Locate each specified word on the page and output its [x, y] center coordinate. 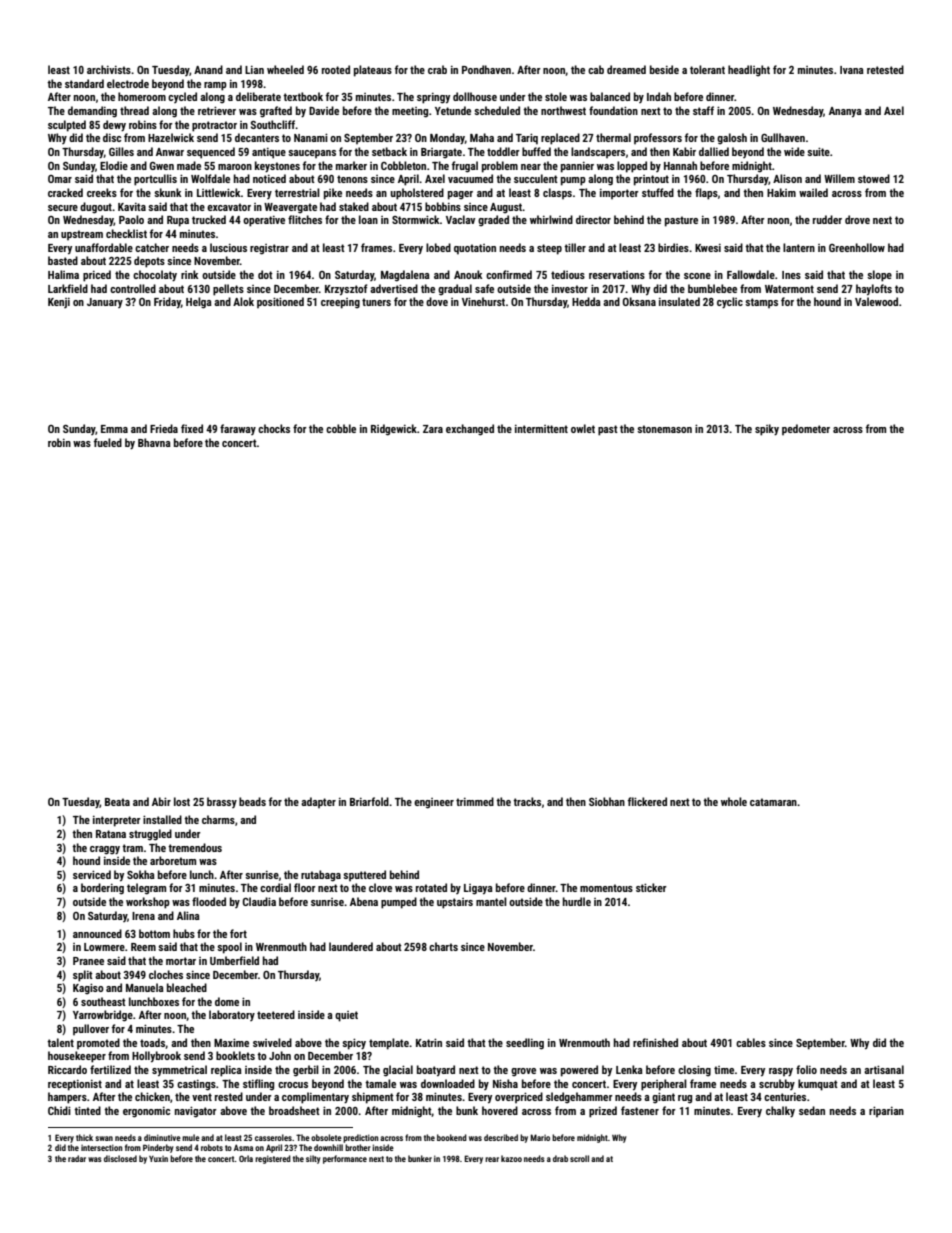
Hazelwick [171, 137]
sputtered [364, 875]
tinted [87, 1110]
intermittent [541, 429]
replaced [560, 139]
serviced [92, 874]
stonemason [664, 429]
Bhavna [154, 442]
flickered [647, 801]
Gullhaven [783, 137]
